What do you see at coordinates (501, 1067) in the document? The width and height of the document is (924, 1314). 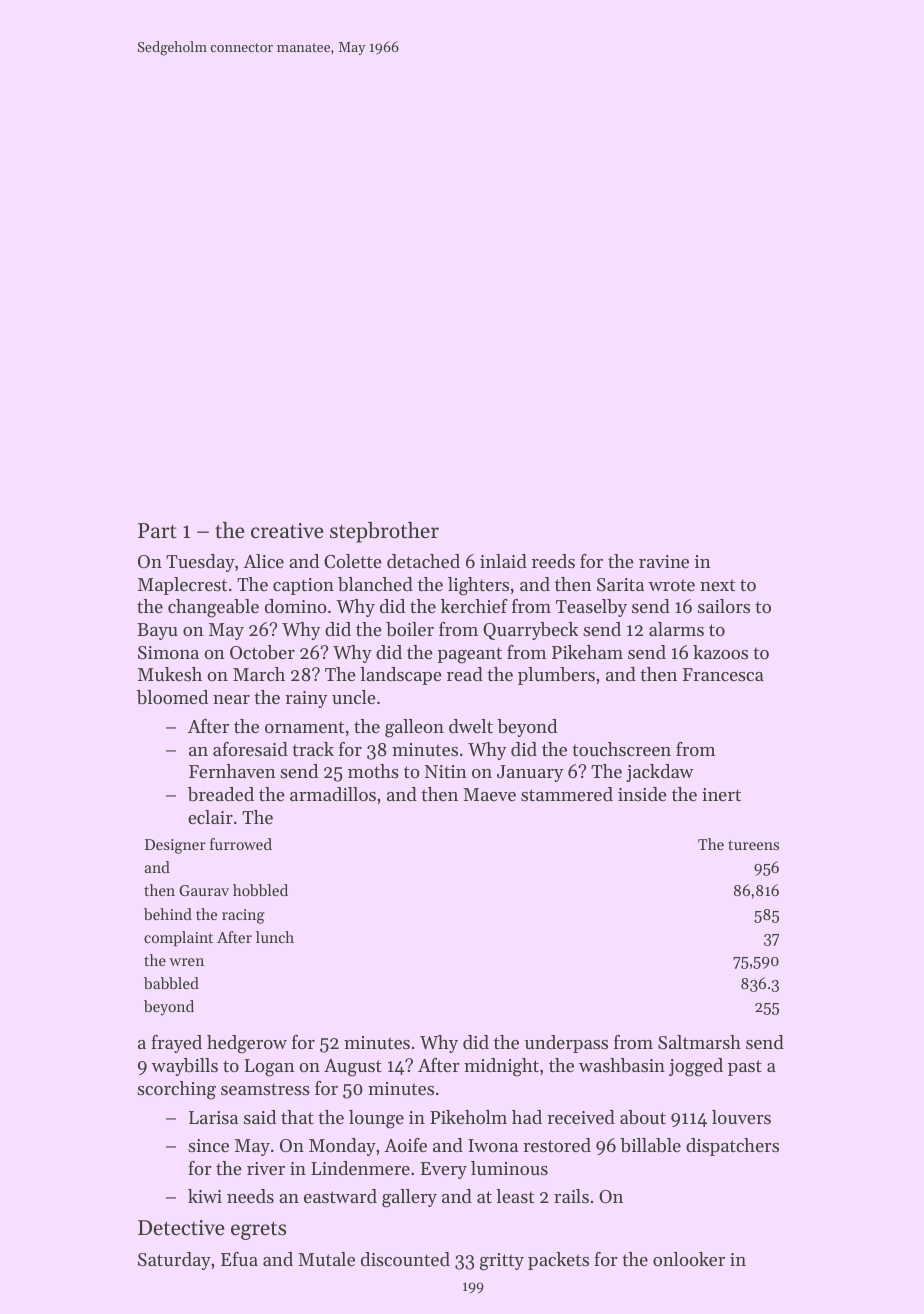 I see `midnight` at bounding box center [501, 1067].
